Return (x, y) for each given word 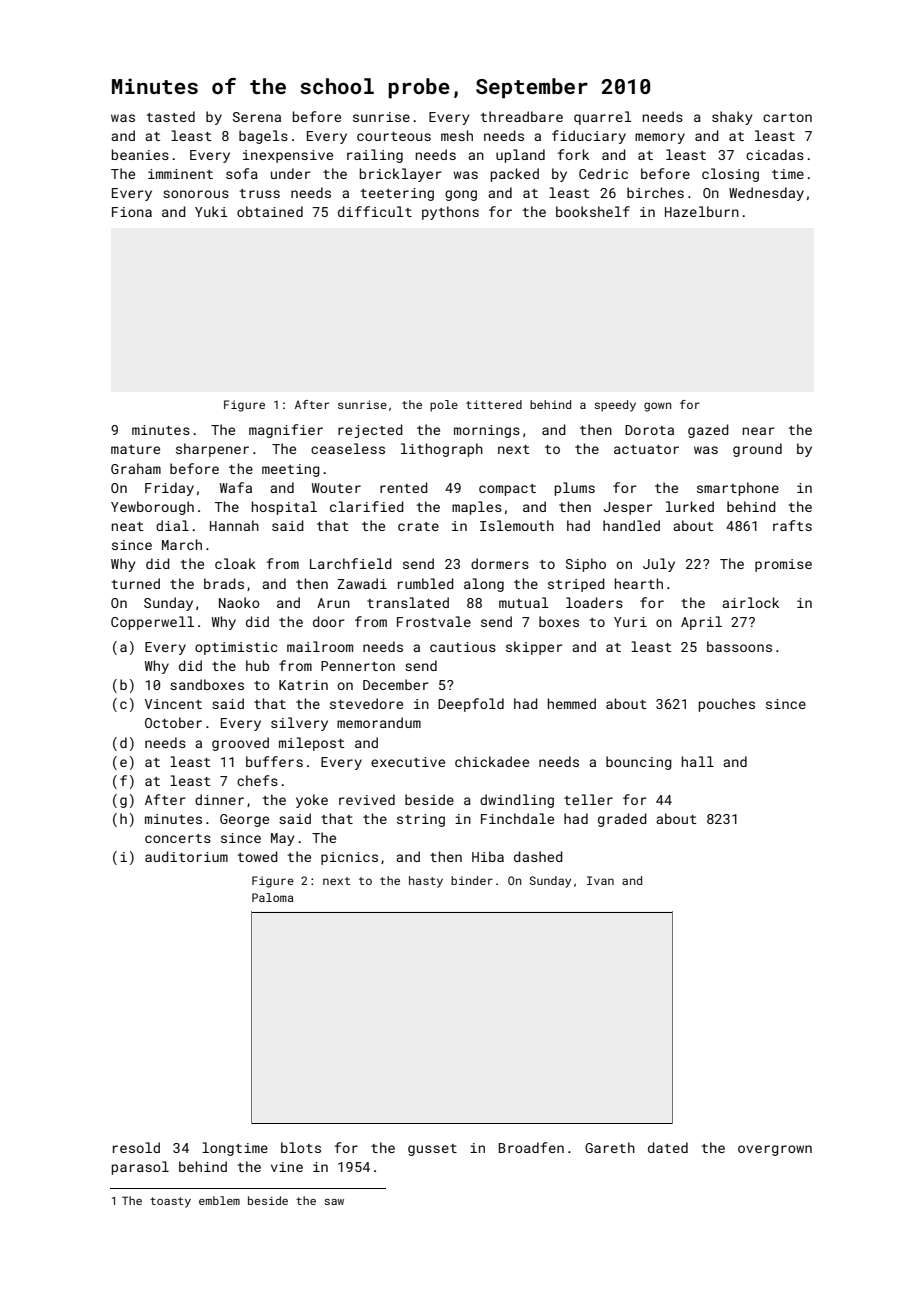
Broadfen (531, 1147)
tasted (171, 116)
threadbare (522, 116)
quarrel (603, 118)
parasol (140, 1168)
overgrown (775, 1150)
